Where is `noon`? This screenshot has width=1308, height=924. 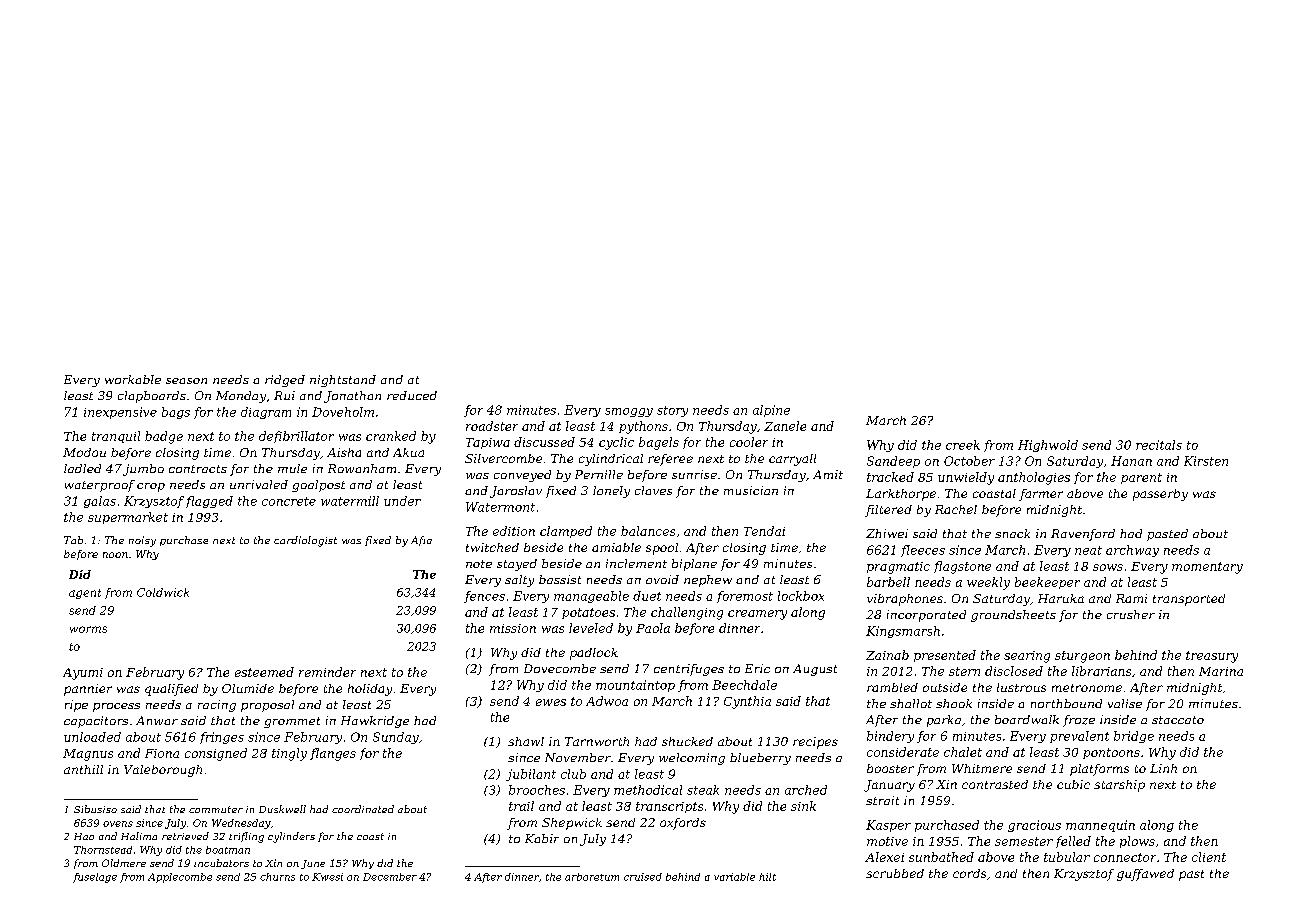
noon is located at coordinates (115, 555).
